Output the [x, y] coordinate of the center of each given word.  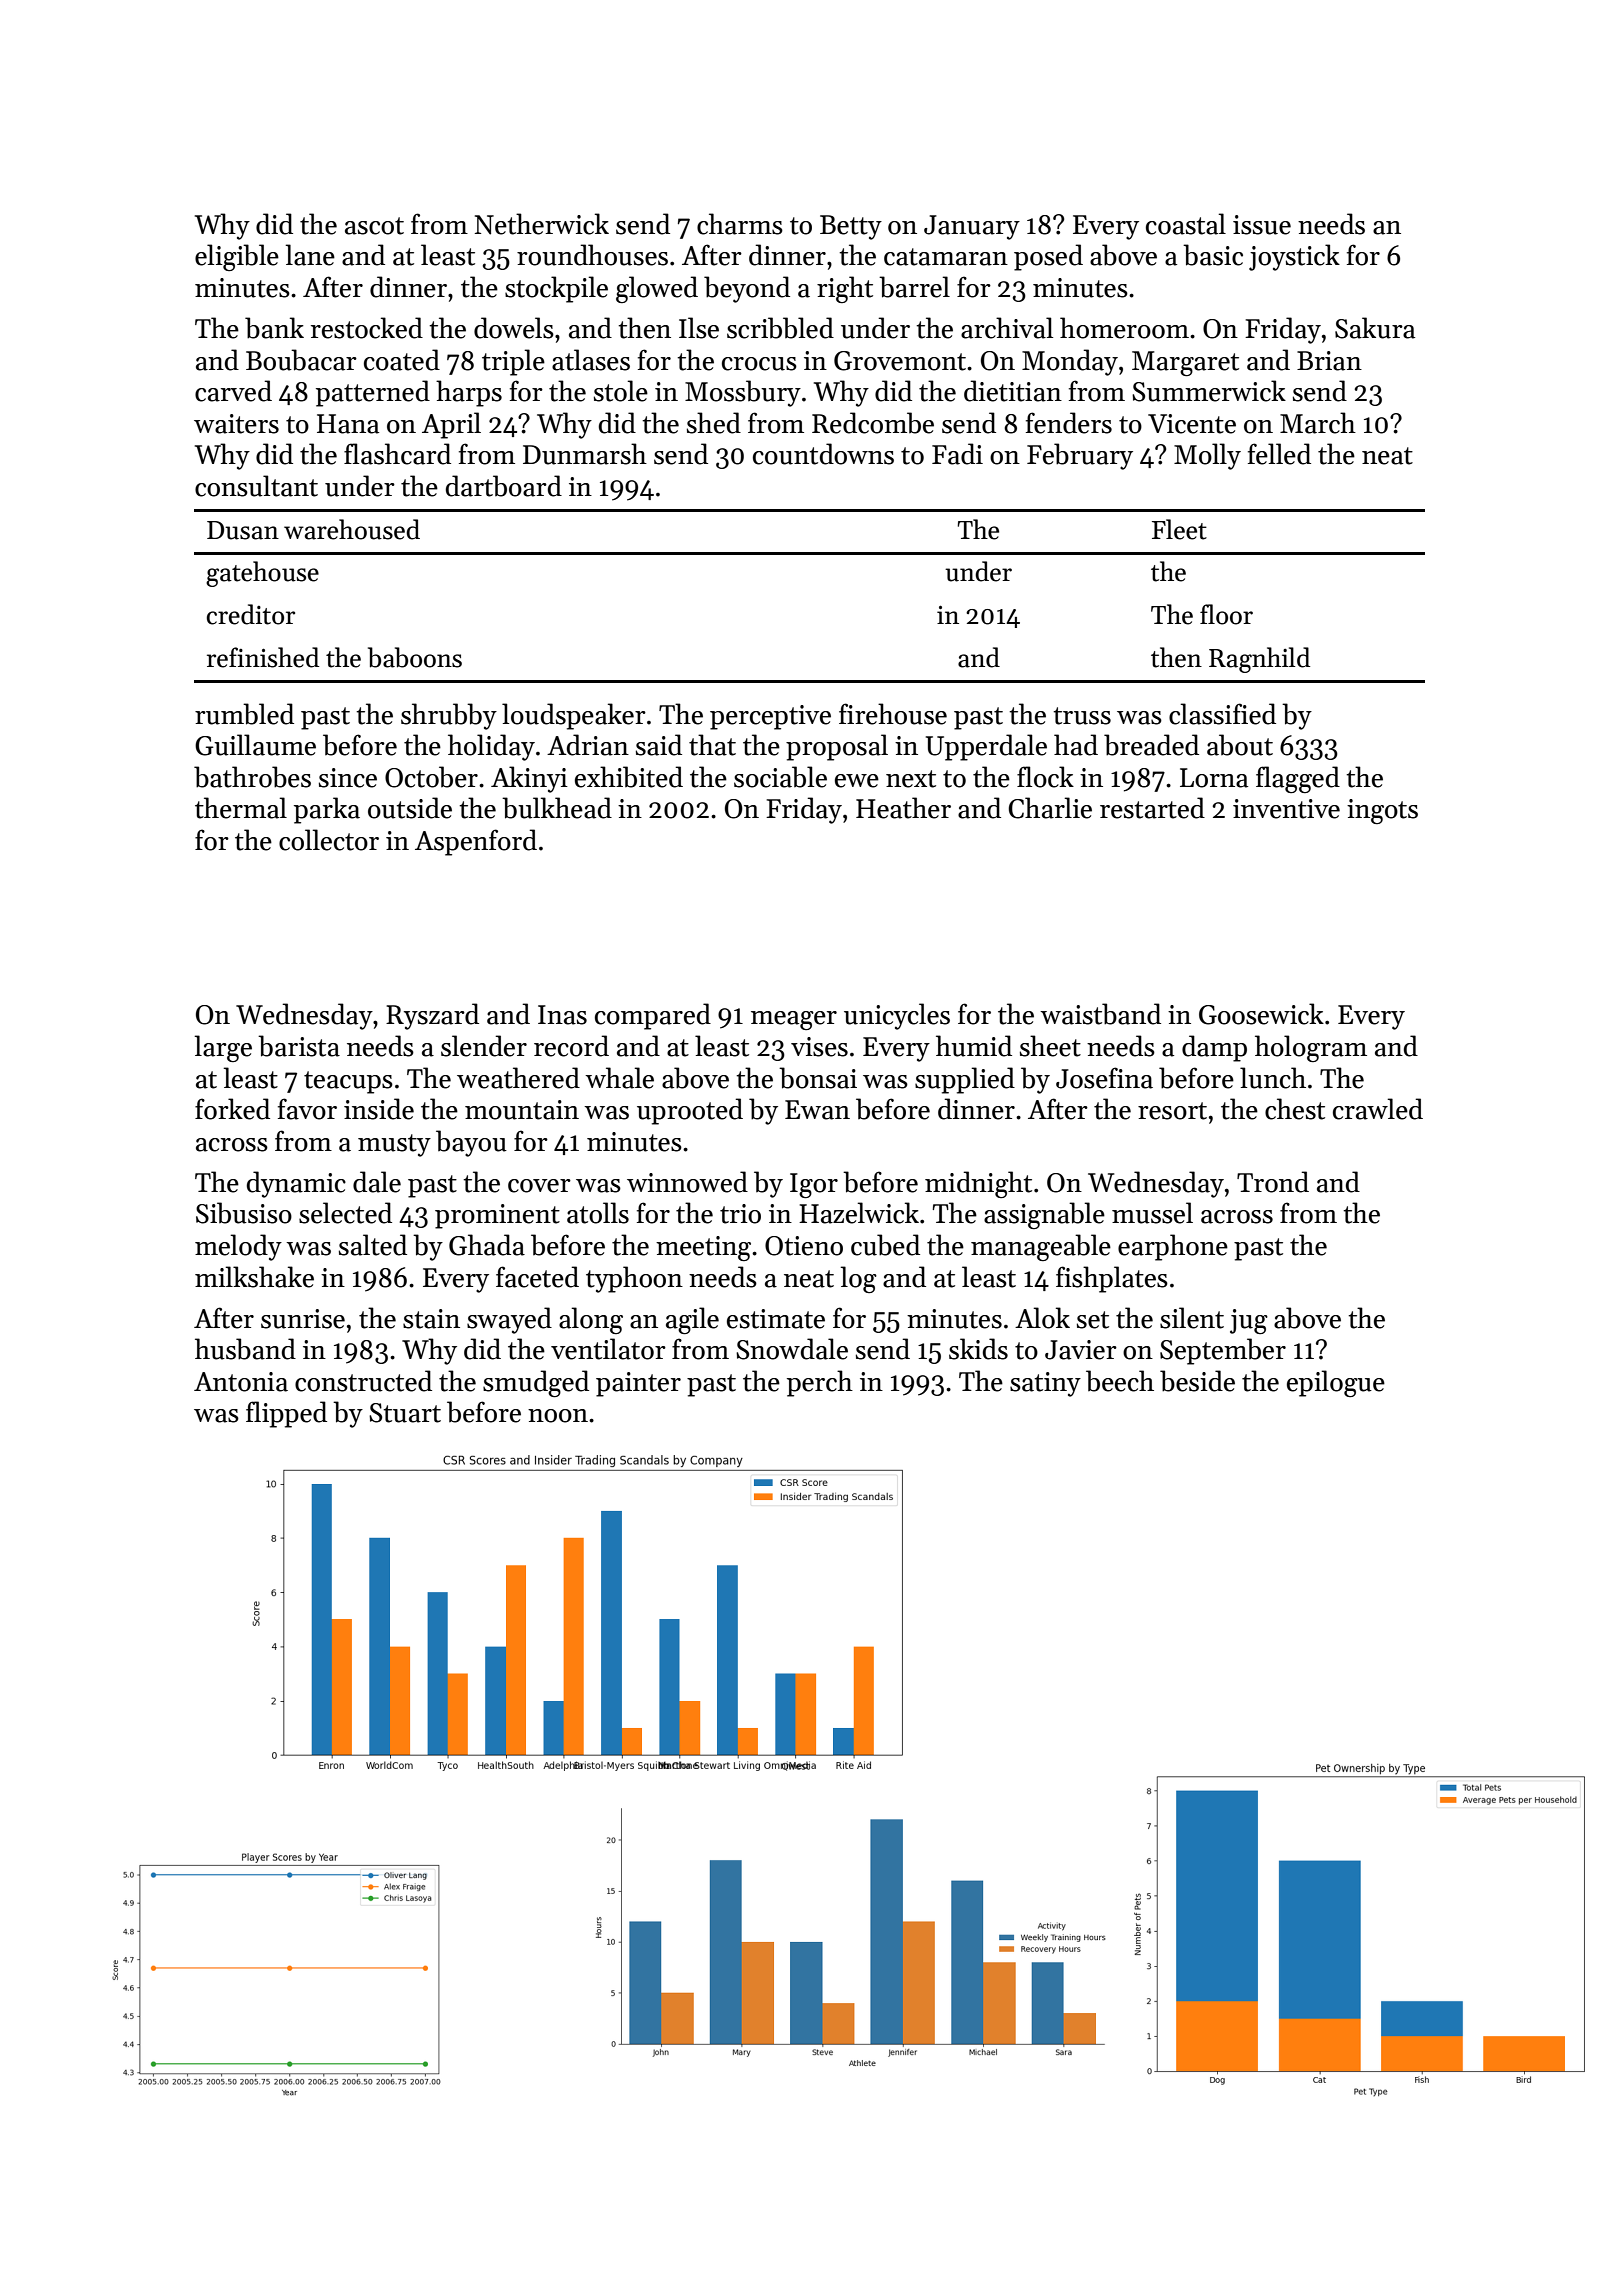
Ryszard [432, 1016]
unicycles [897, 1016]
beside [1197, 1381]
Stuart [405, 1413]
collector [329, 840]
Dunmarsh [585, 454]
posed [1048, 257]
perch [820, 1383]
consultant [256, 486]
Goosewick [1261, 1014]
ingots [1382, 811]
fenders [1069, 423]
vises [819, 1047]
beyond [747, 289]
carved [233, 391]
